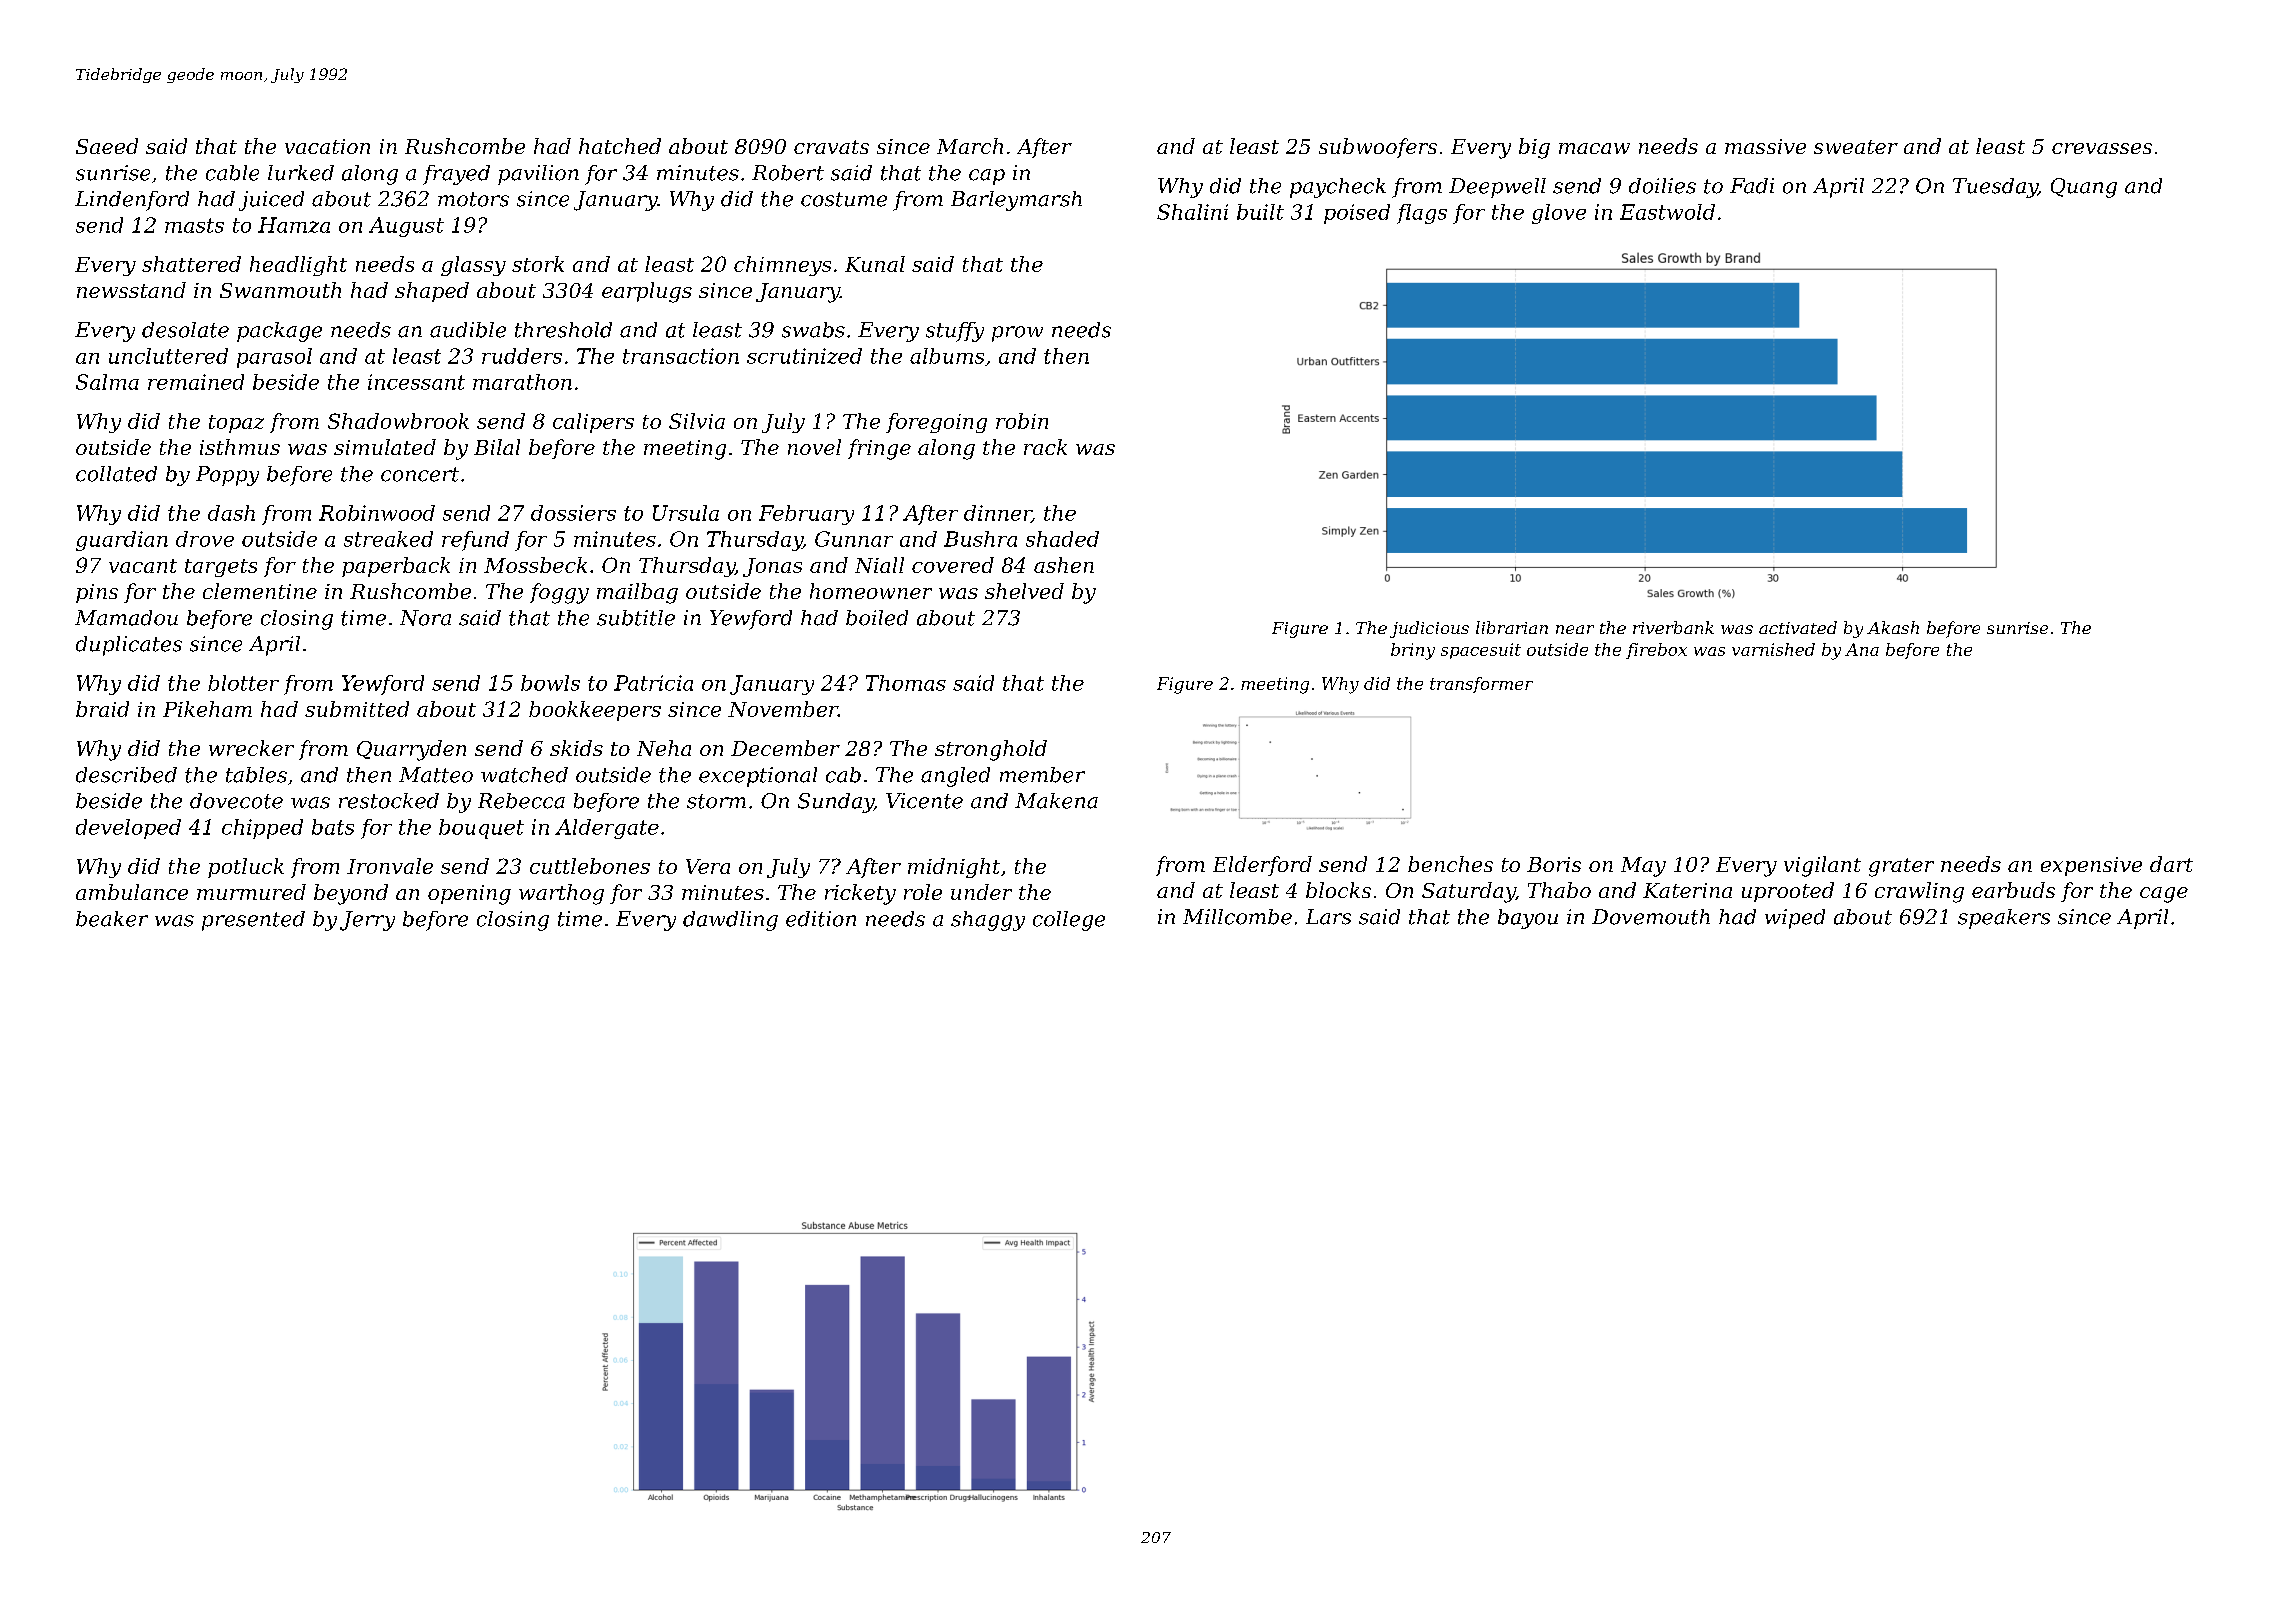 The height and width of the screenshot is (1614, 2282). I want to click on macaw, so click(1594, 148).
